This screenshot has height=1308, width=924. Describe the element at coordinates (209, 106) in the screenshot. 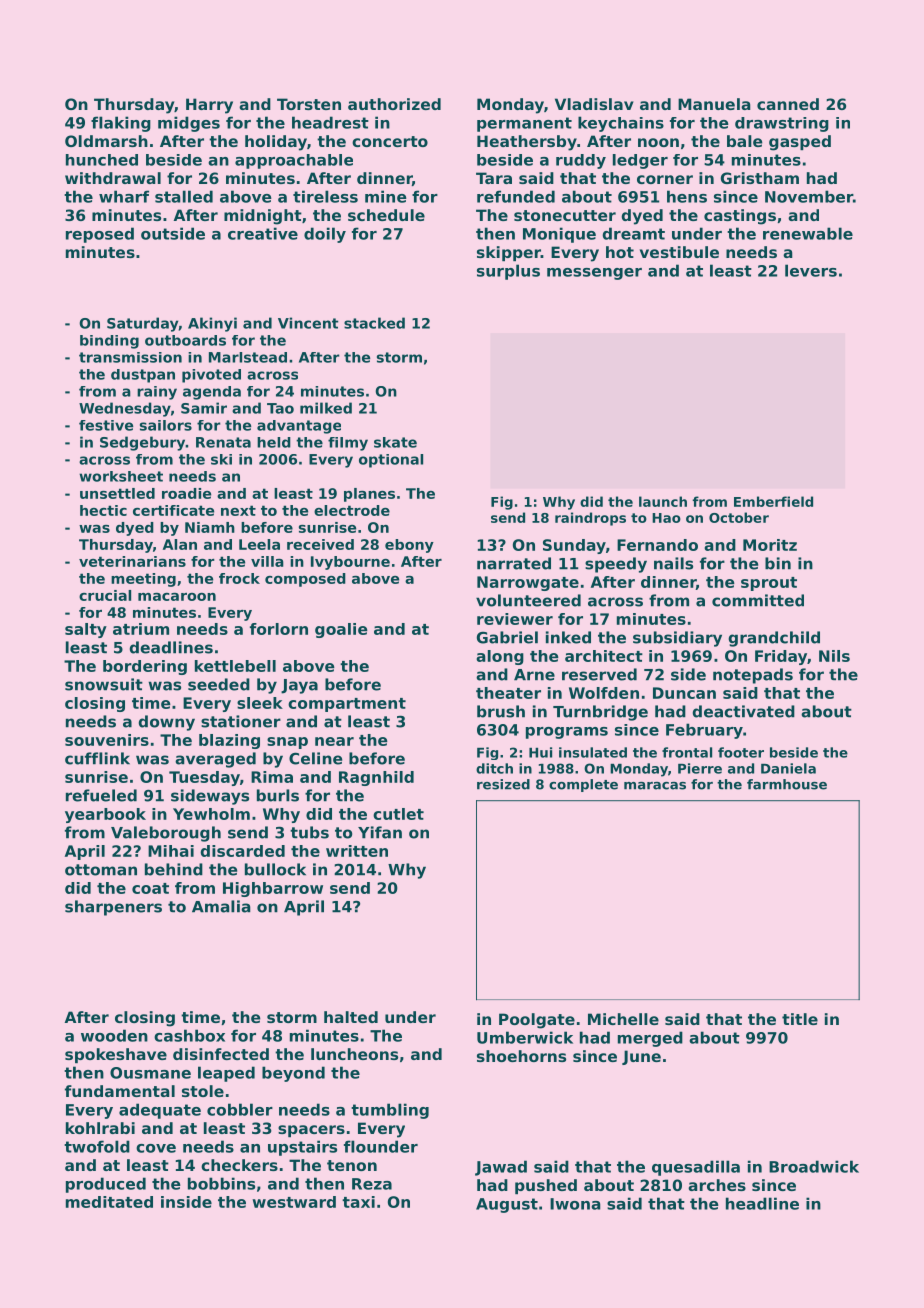

I see `Harry` at that location.
